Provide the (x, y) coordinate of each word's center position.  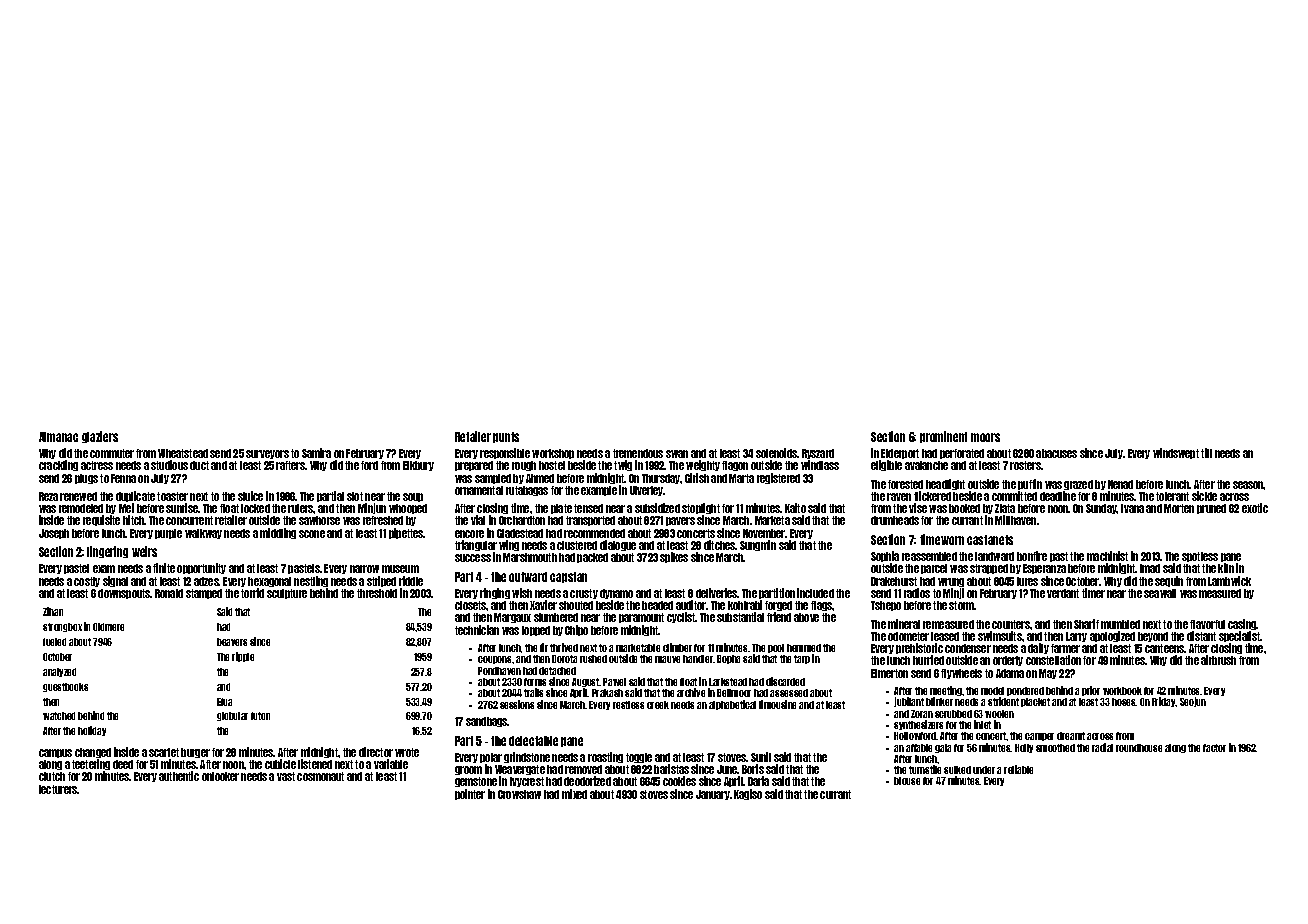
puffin (1030, 484)
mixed (574, 794)
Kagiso (748, 794)
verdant (1063, 593)
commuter (112, 453)
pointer (470, 794)
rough (524, 466)
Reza (48, 496)
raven (899, 497)
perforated (962, 454)
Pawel (614, 682)
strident (1003, 701)
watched (59, 716)
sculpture (287, 594)
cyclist (681, 617)
